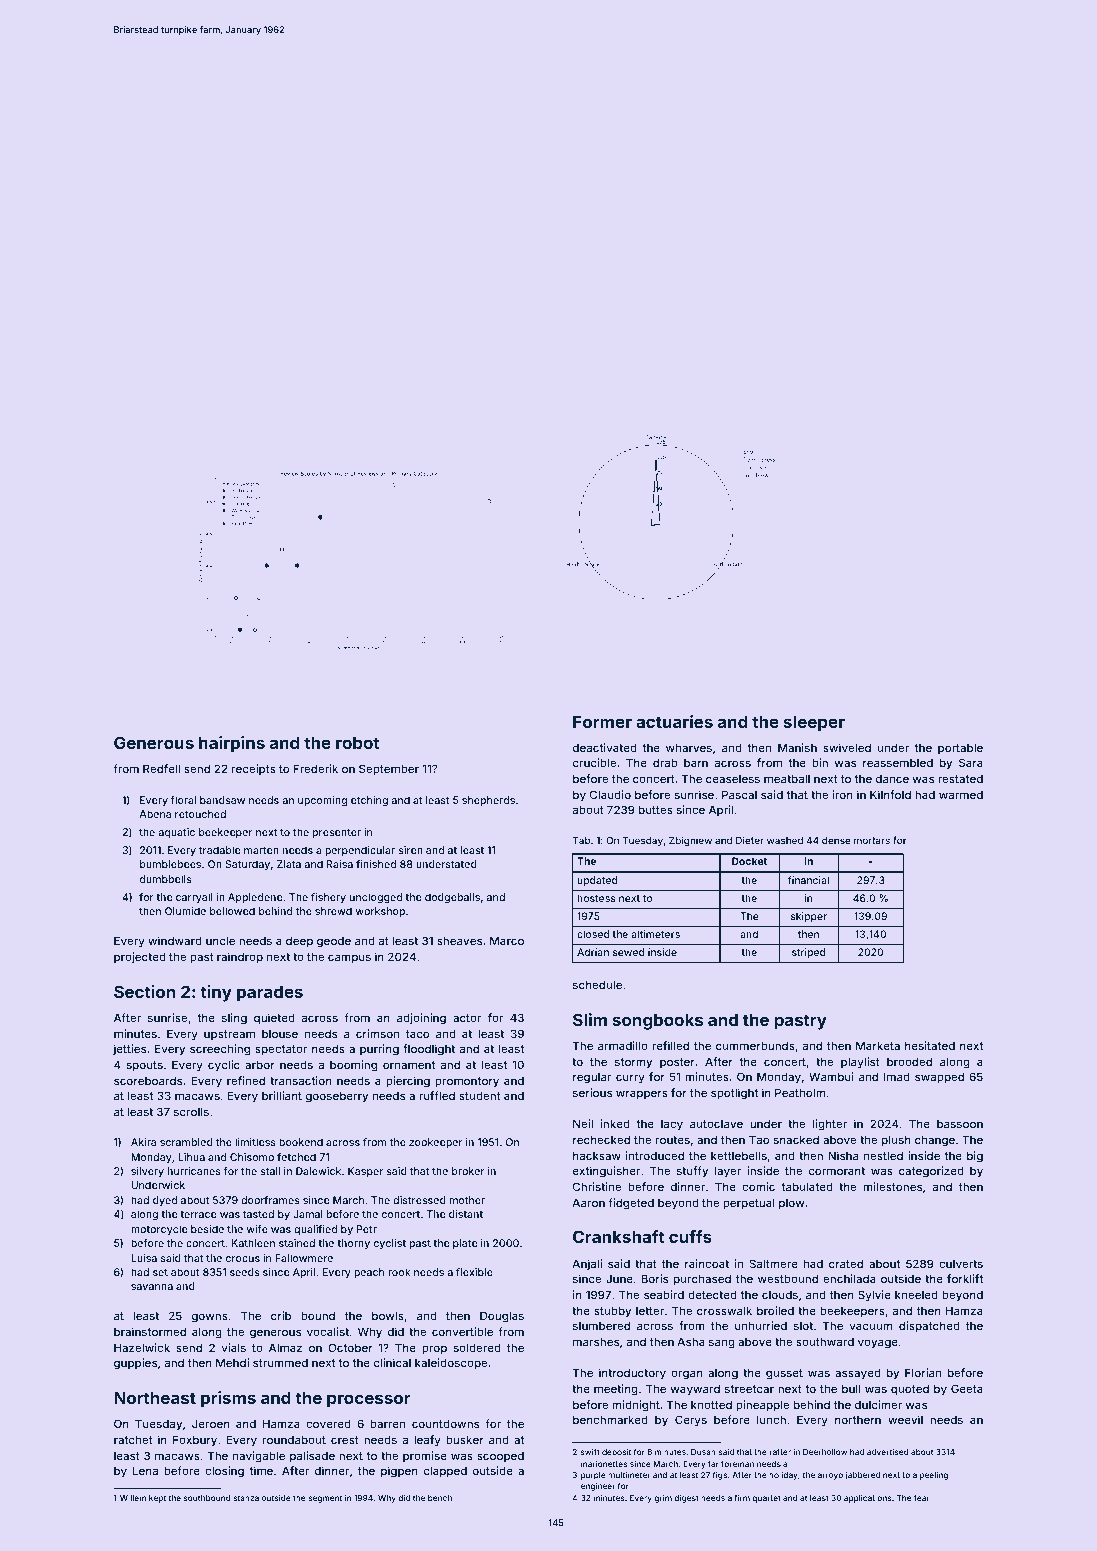  Describe the element at coordinates (195, 1441) in the image. I see `Foxbury` at that location.
